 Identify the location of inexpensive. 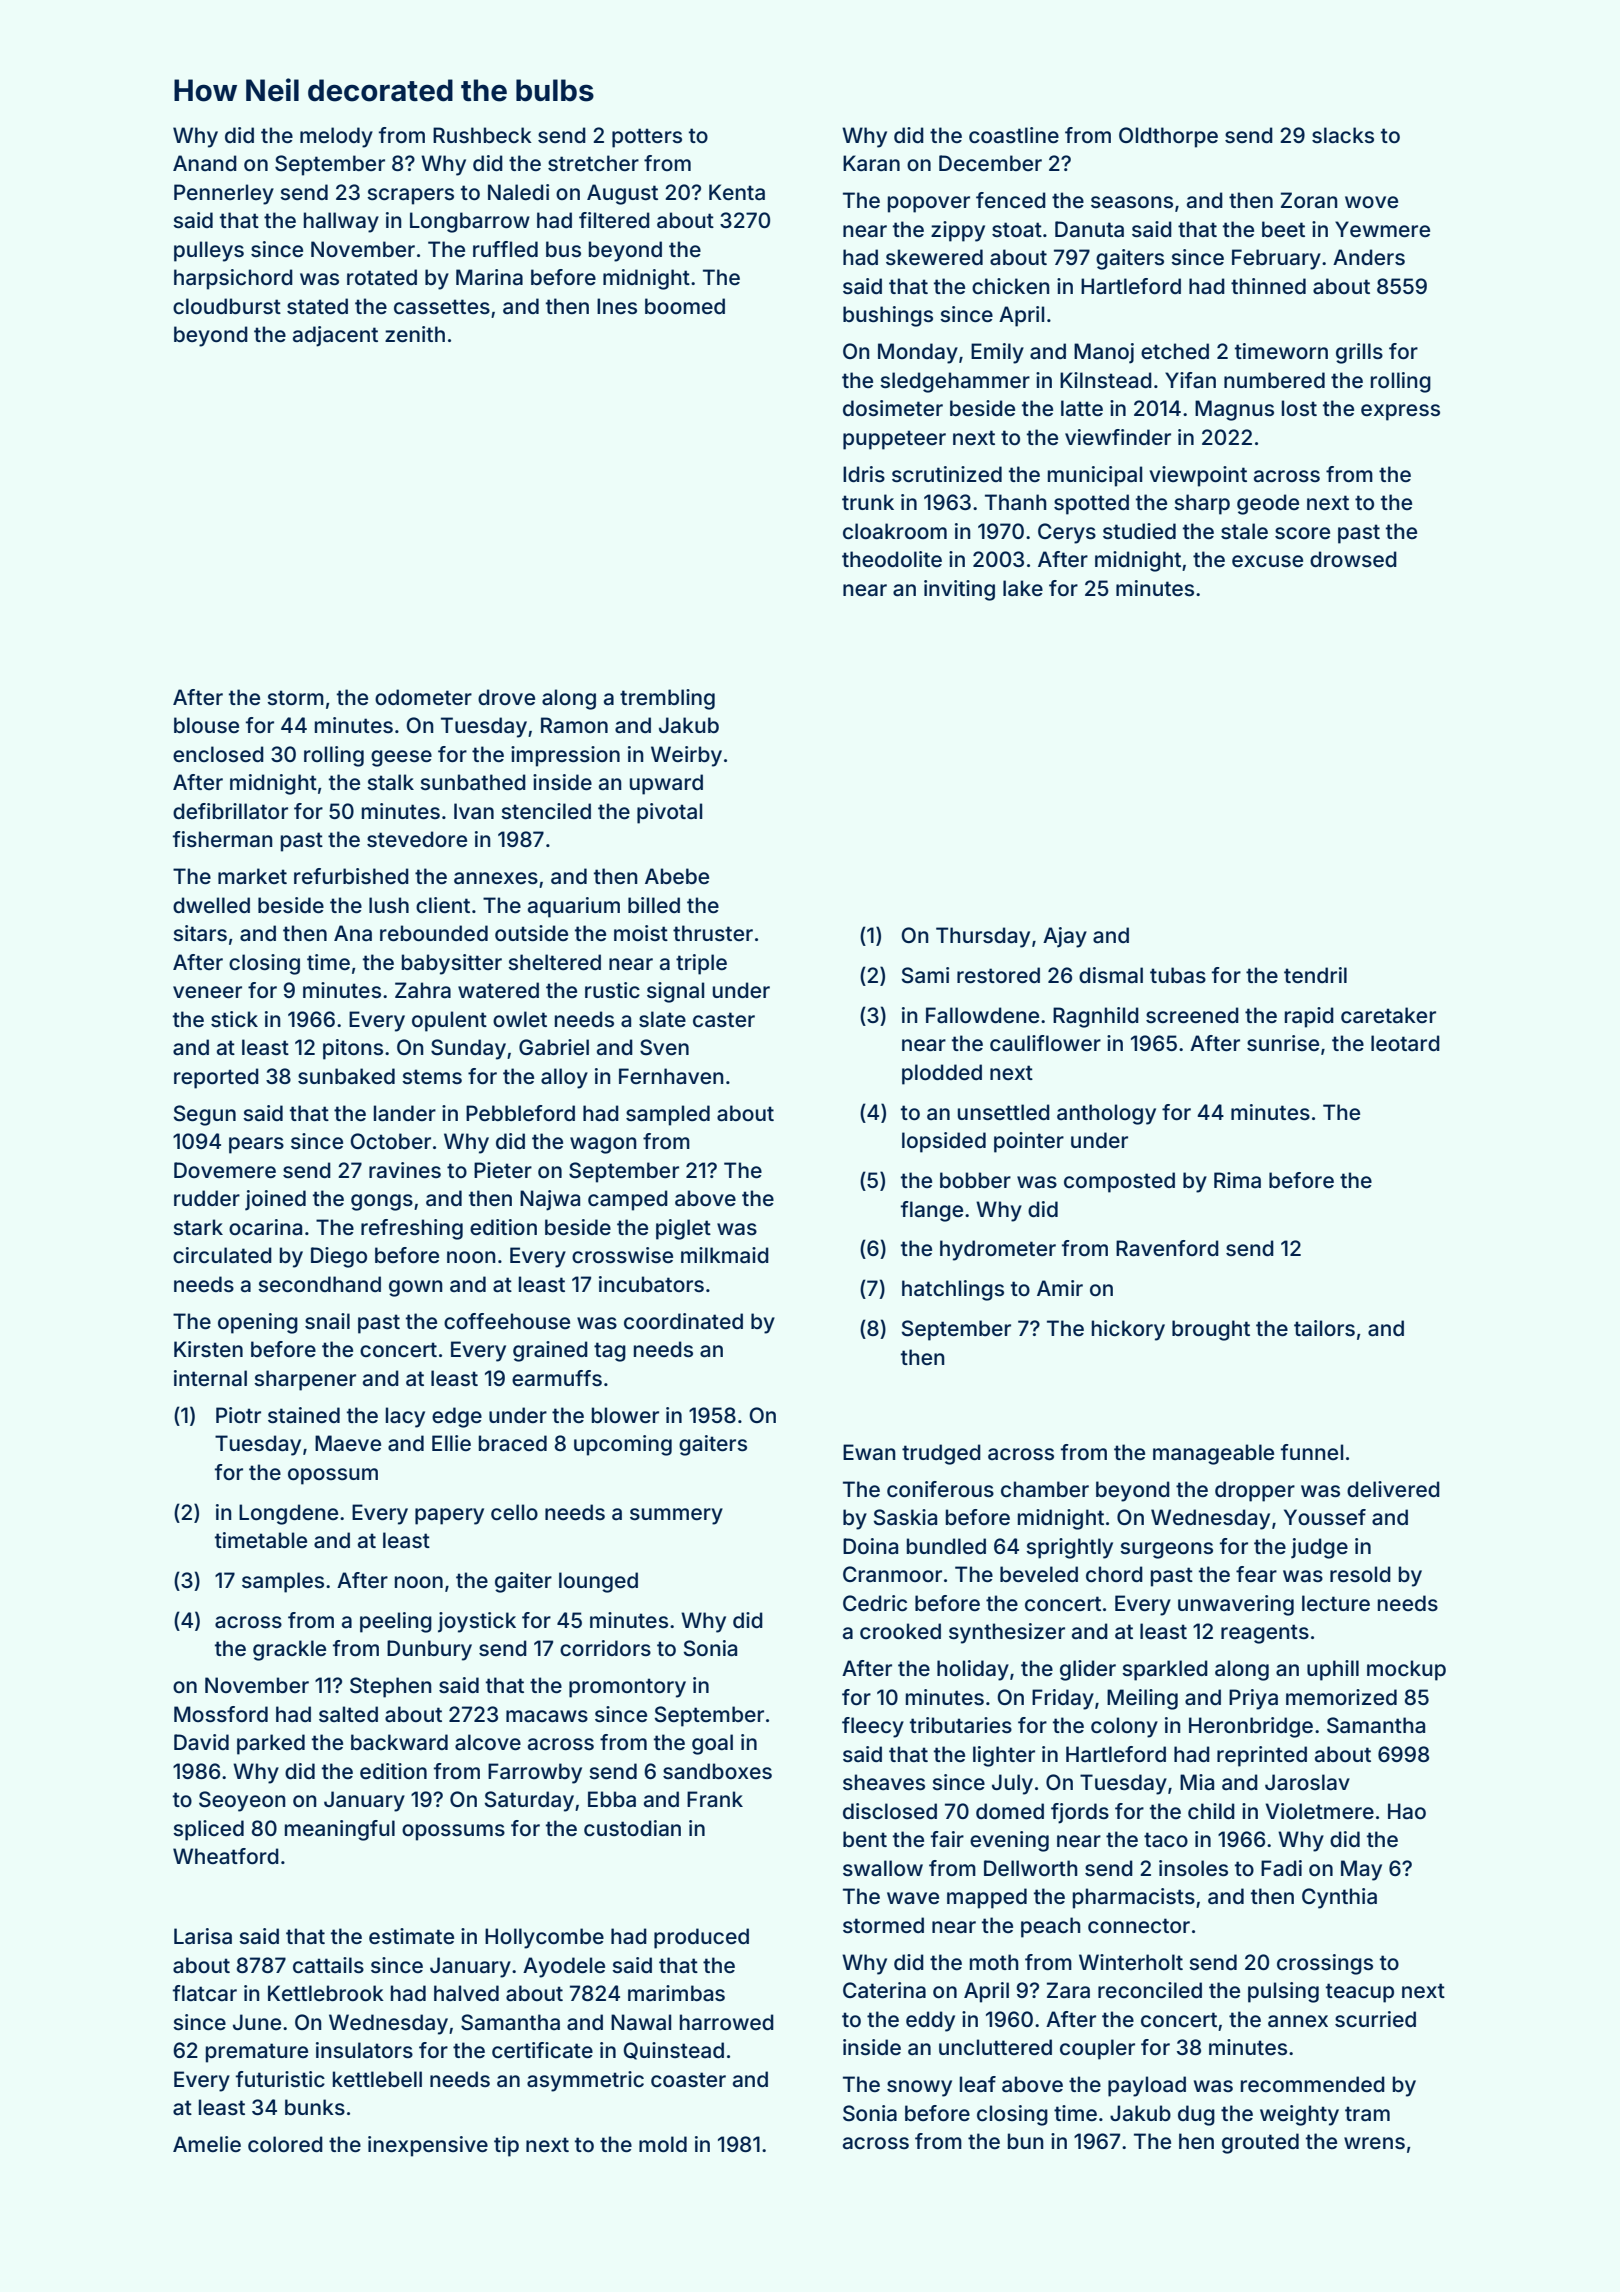
(428, 2146).
